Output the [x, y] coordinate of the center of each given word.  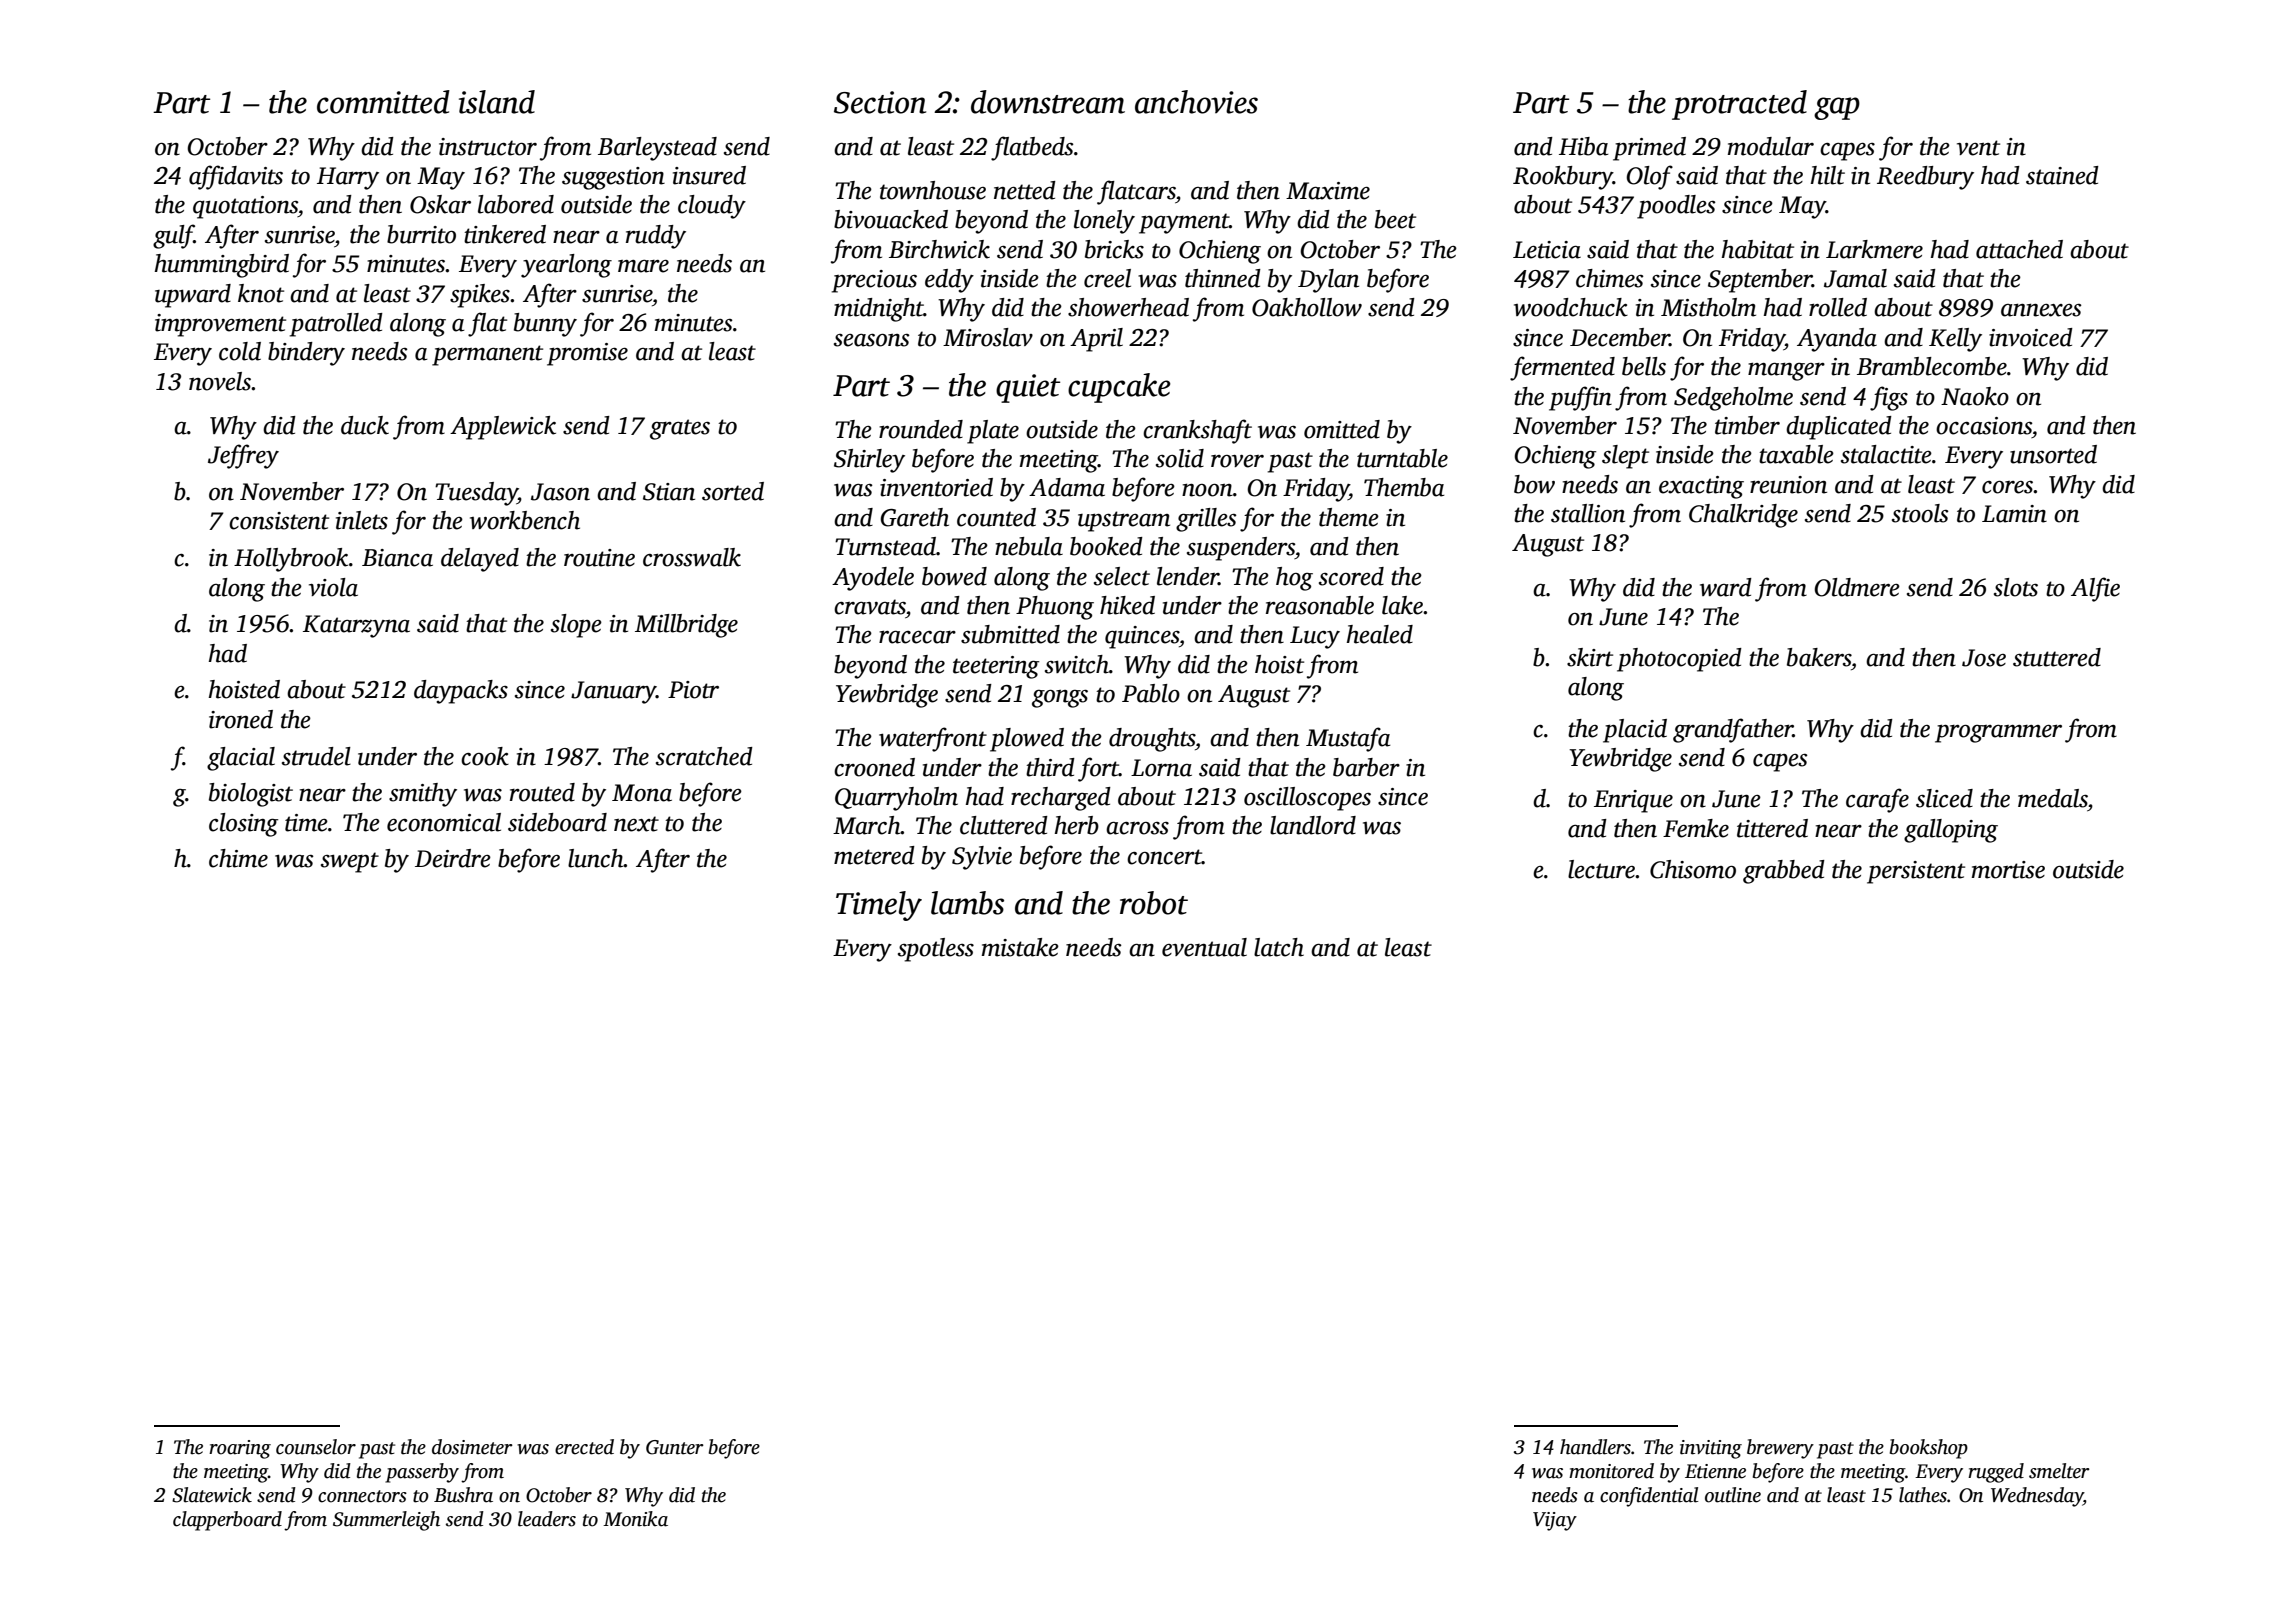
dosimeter [472, 1447]
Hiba [1583, 146]
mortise [2008, 870]
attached [2019, 249]
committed [383, 102]
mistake [1020, 947]
